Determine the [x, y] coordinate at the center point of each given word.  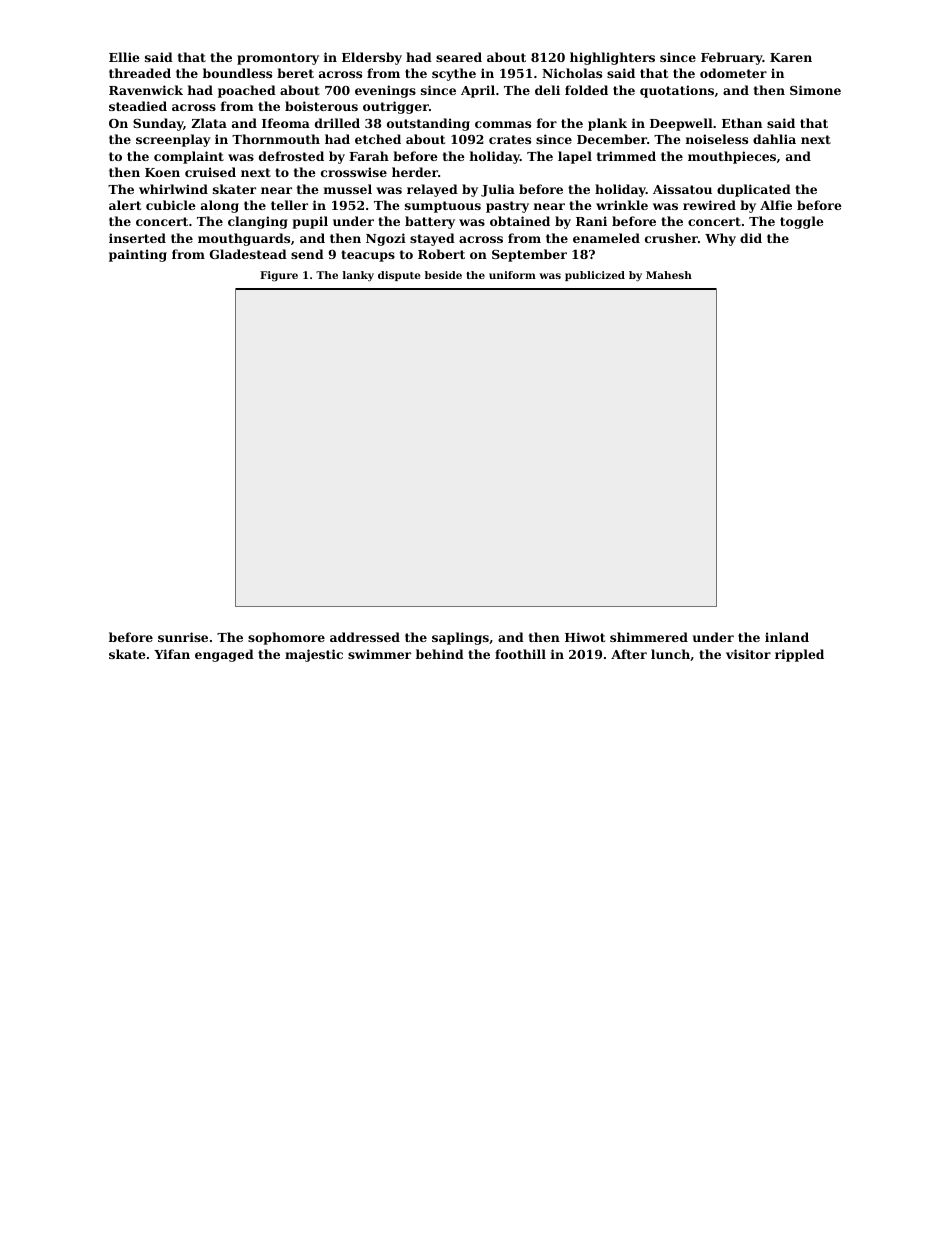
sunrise [183, 637]
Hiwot [585, 637]
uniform [512, 275]
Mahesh [669, 275]
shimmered [649, 637]
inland [787, 637]
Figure [279, 276]
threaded [140, 73]
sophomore [286, 638]
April [478, 91]
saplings [460, 638]
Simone [815, 90]
